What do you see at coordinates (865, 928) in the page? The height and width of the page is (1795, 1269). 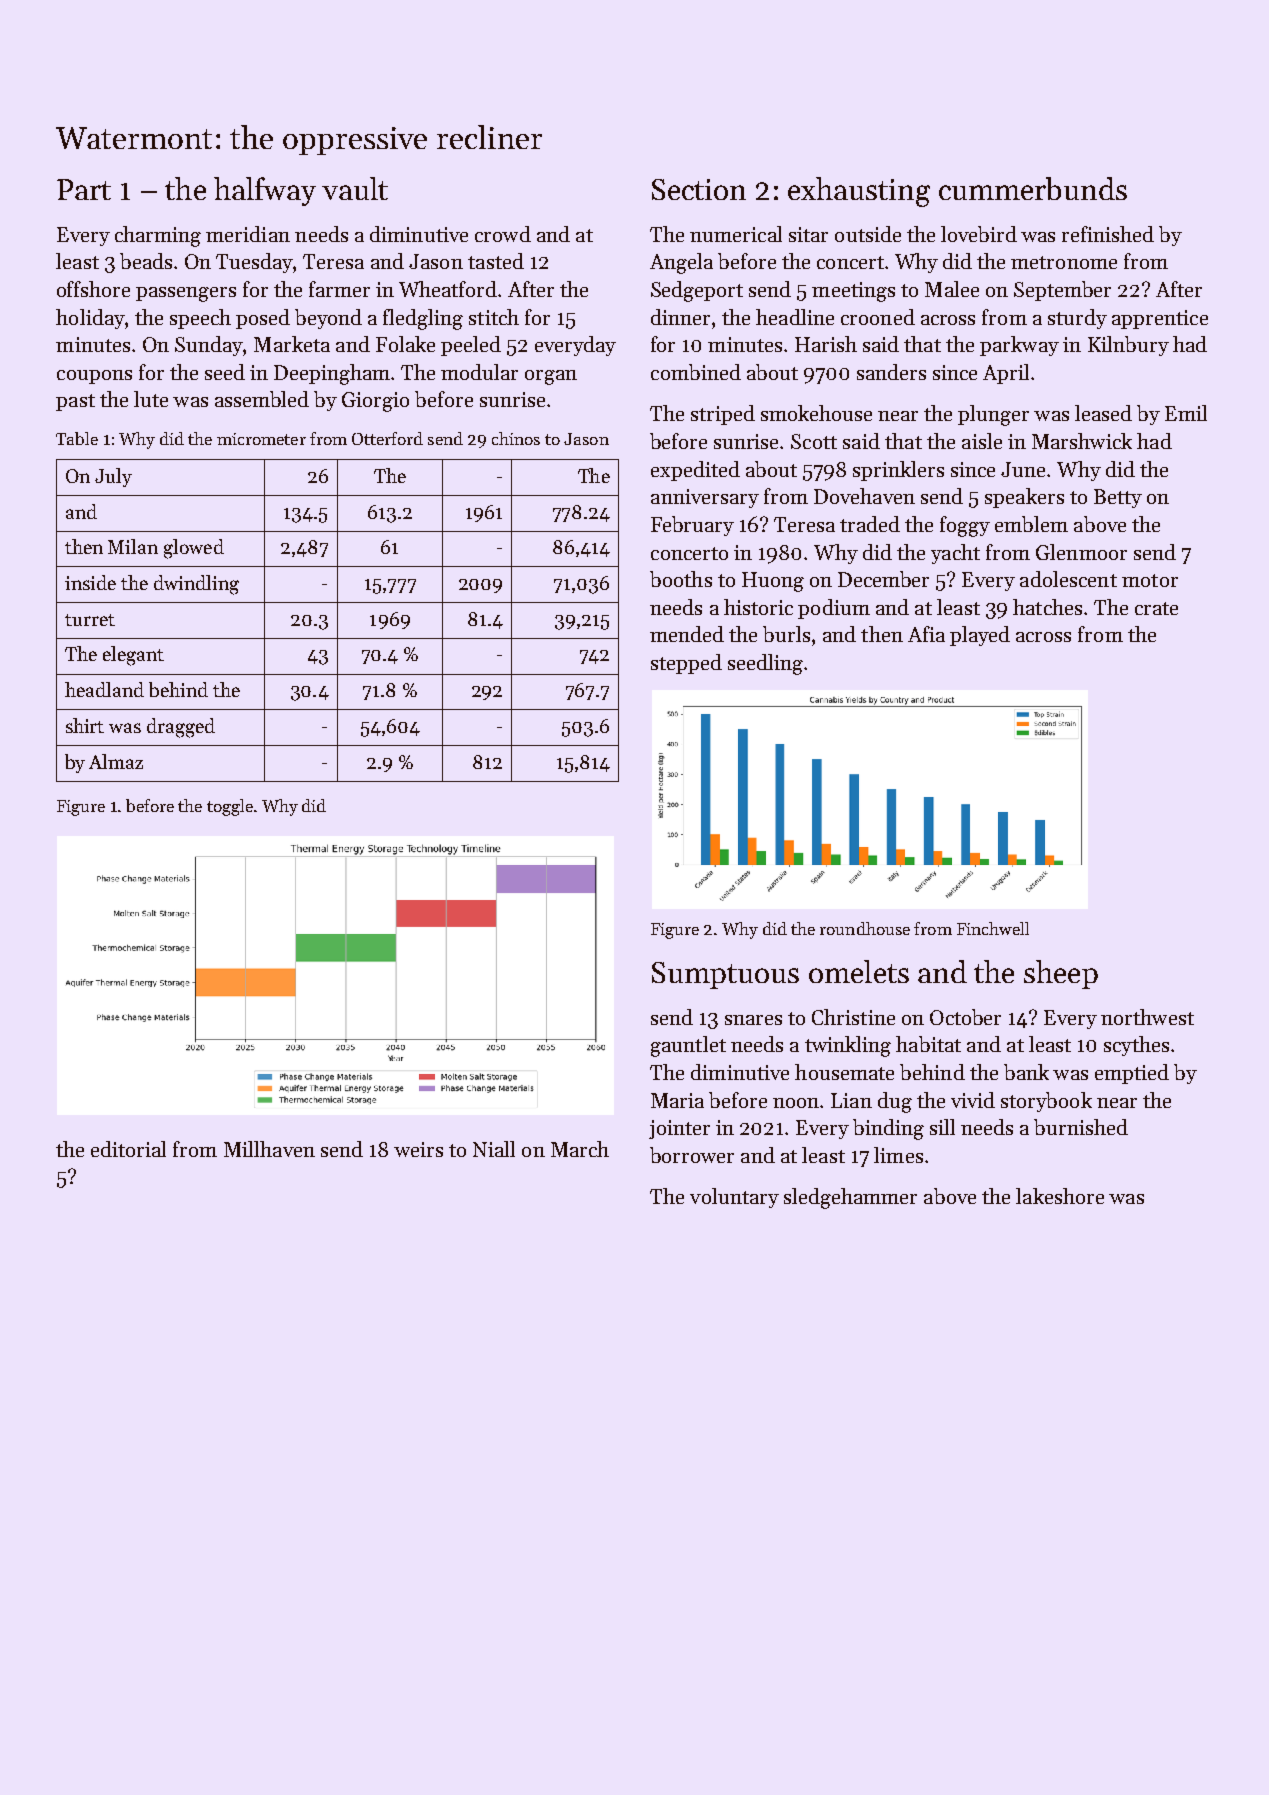 I see `roundhouse` at bounding box center [865, 928].
